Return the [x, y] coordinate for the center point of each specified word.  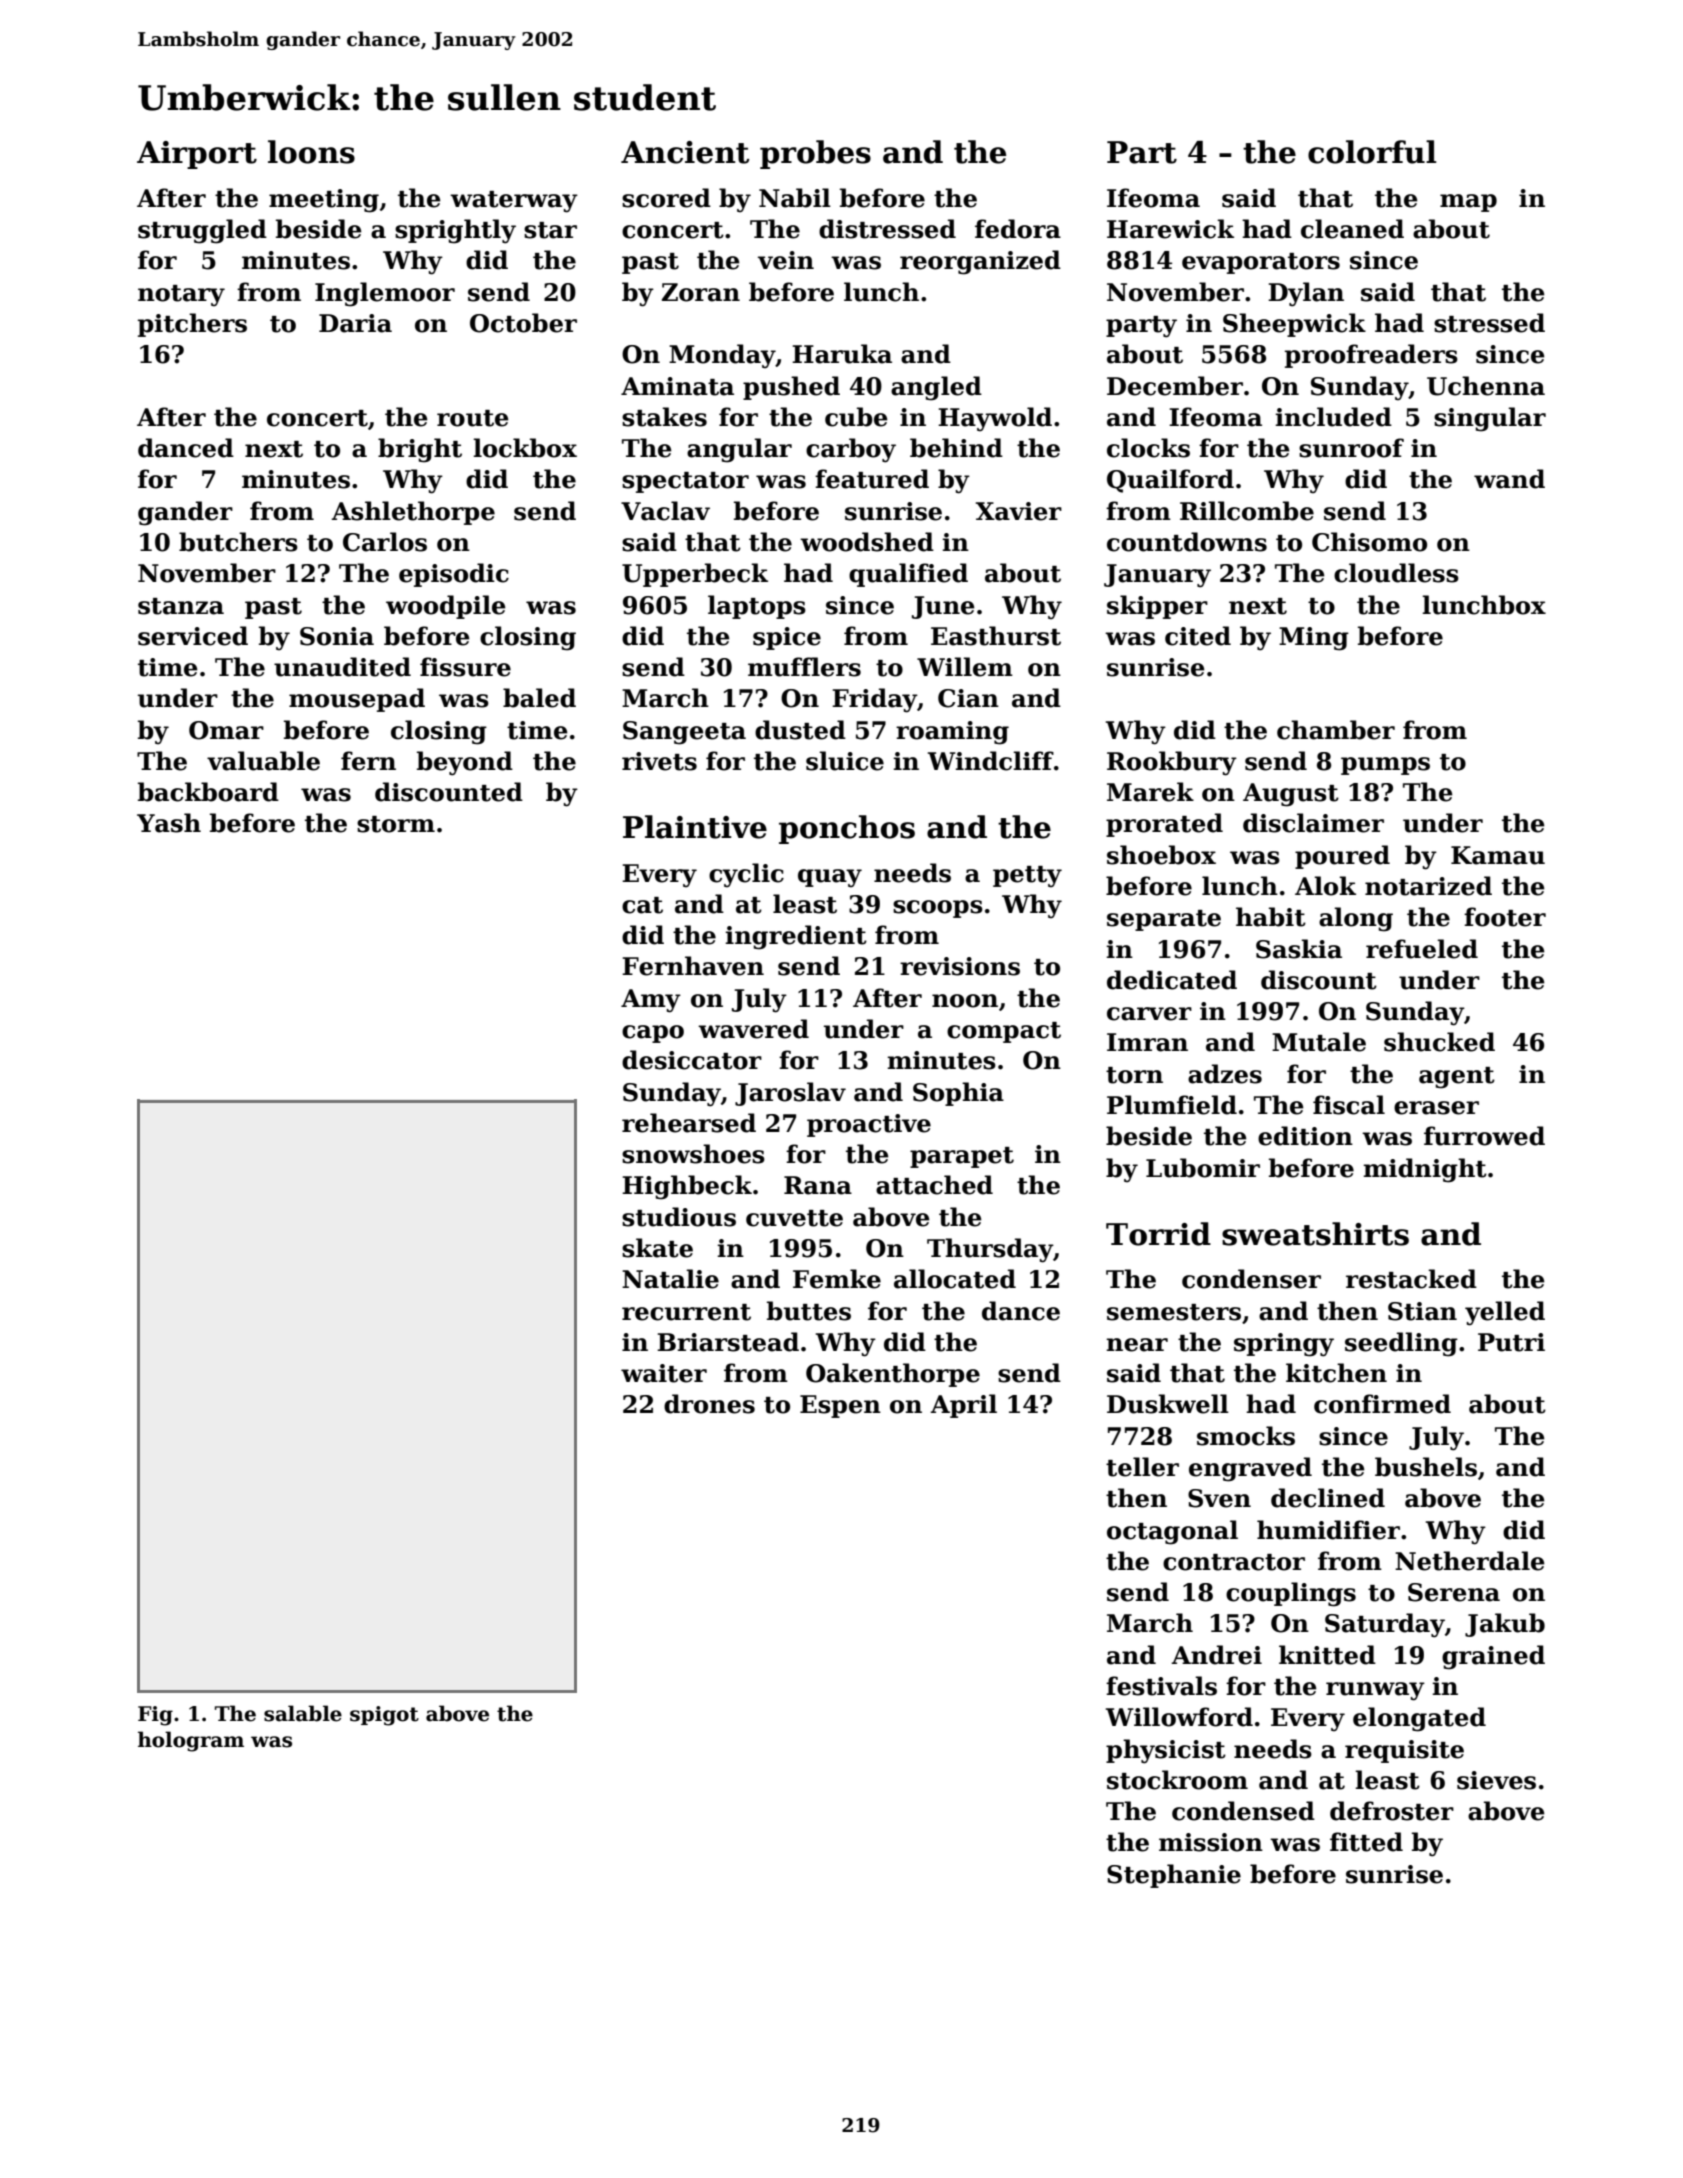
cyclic [746, 875]
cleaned [1352, 229]
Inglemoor [385, 294]
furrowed [1484, 1136]
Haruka [842, 354]
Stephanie [1174, 1876]
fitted [1366, 1842]
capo [653, 1034]
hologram [191, 1741]
